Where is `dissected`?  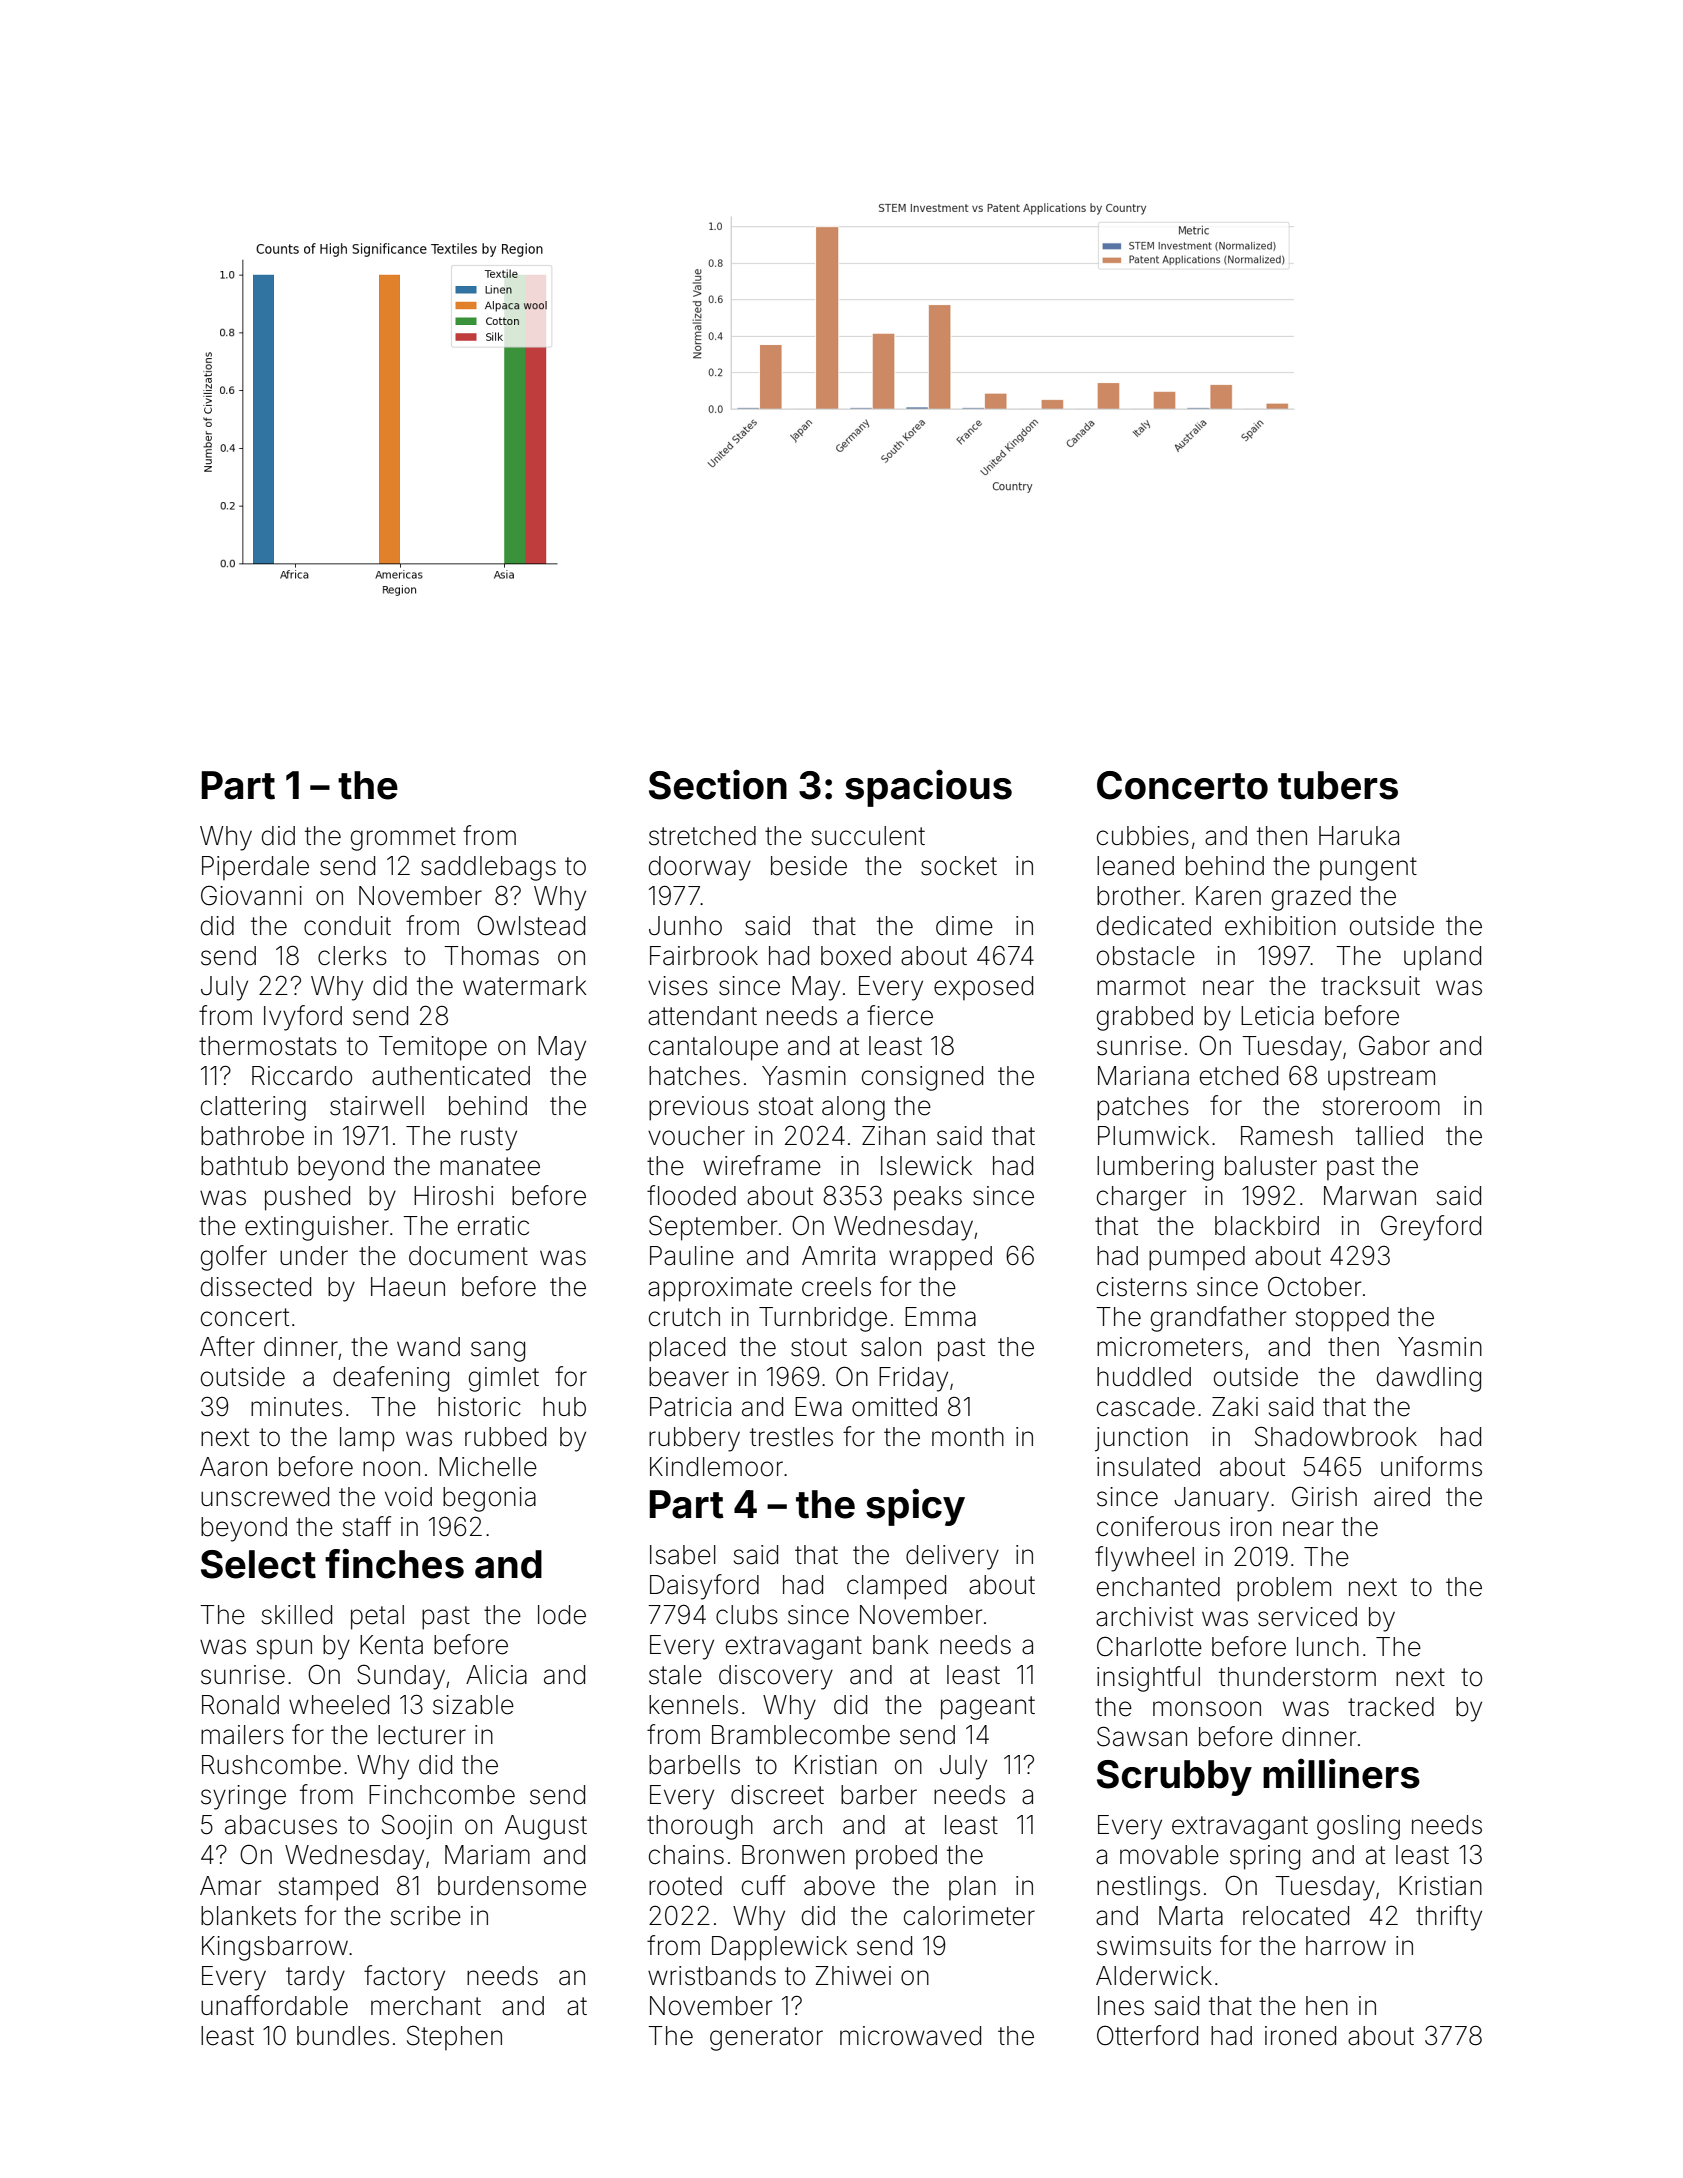
dissected is located at coordinates (256, 1287).
